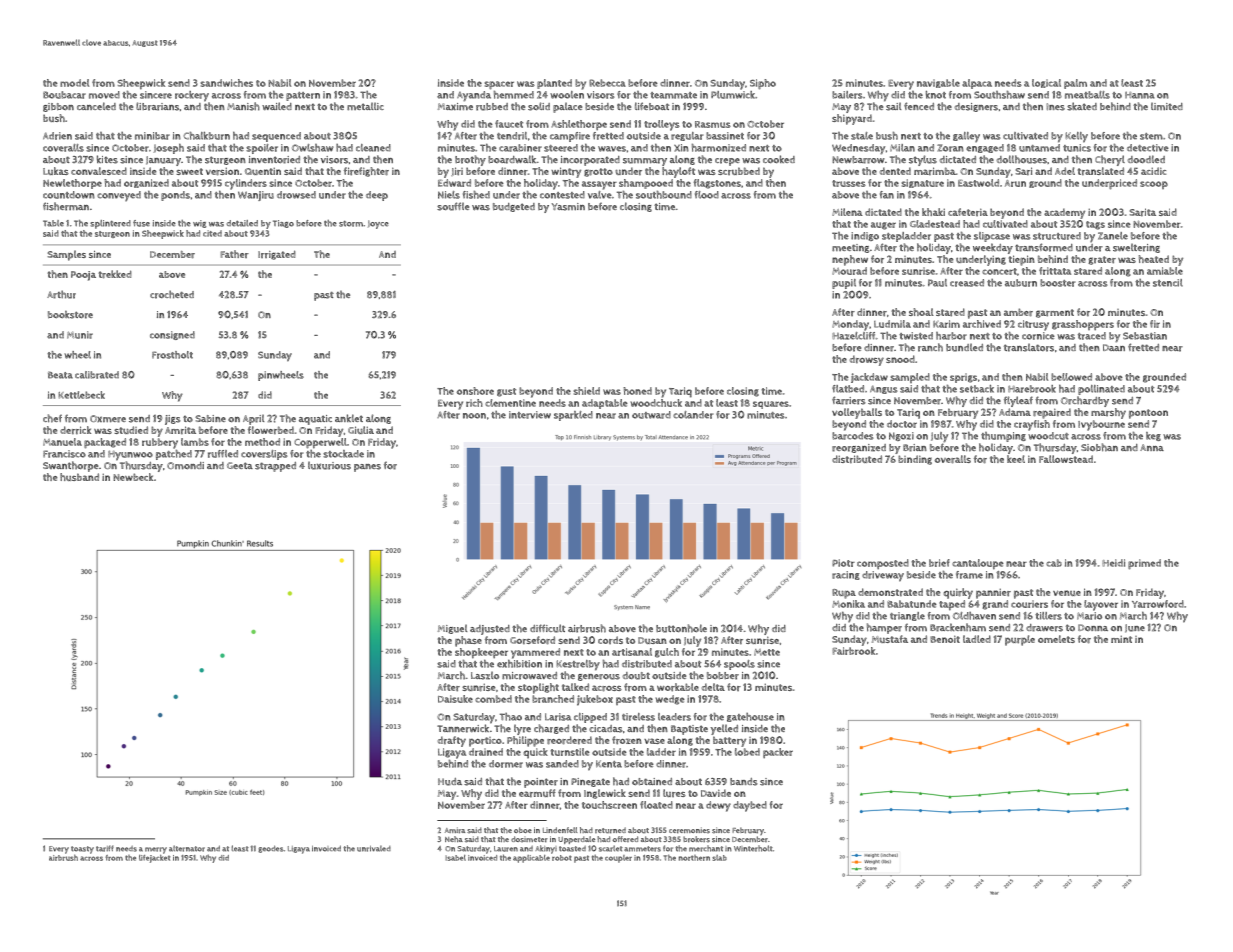 Image resolution: width=1233 pixels, height=952 pixels. I want to click on aquatic, so click(315, 420).
